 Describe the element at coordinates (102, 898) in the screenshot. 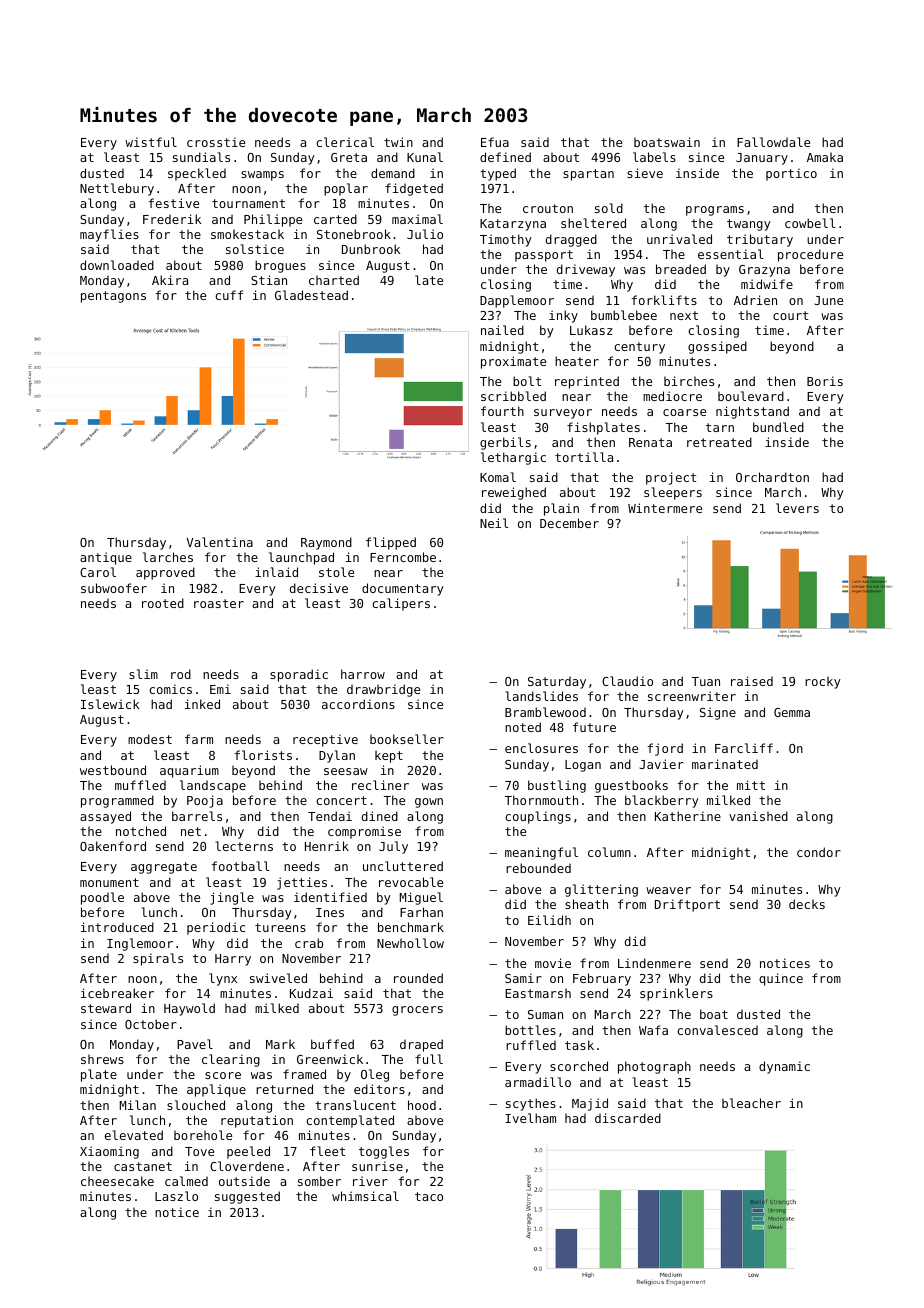

I see `poodle` at that location.
